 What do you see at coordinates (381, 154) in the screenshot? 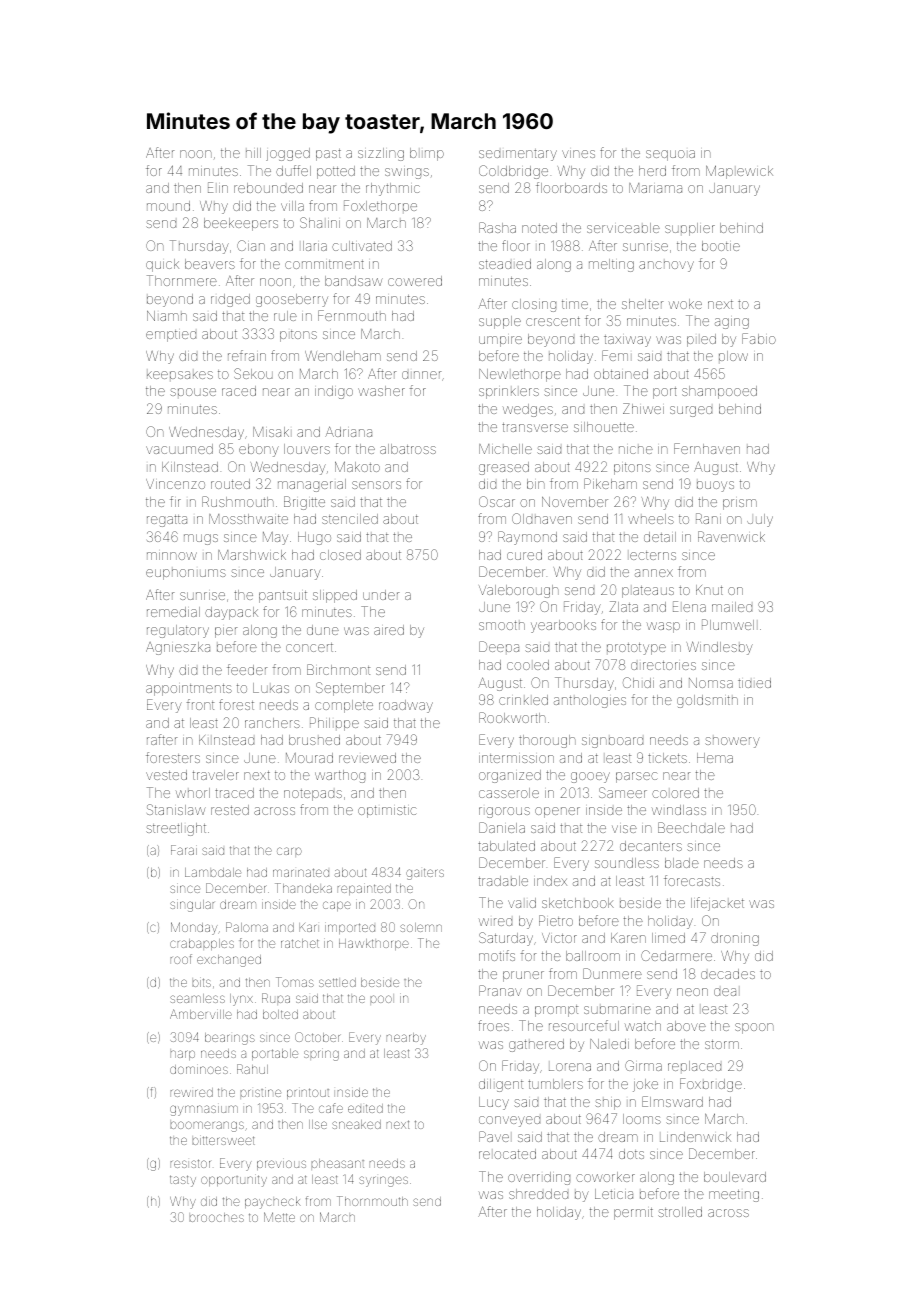
I see `sizzling` at bounding box center [381, 154].
